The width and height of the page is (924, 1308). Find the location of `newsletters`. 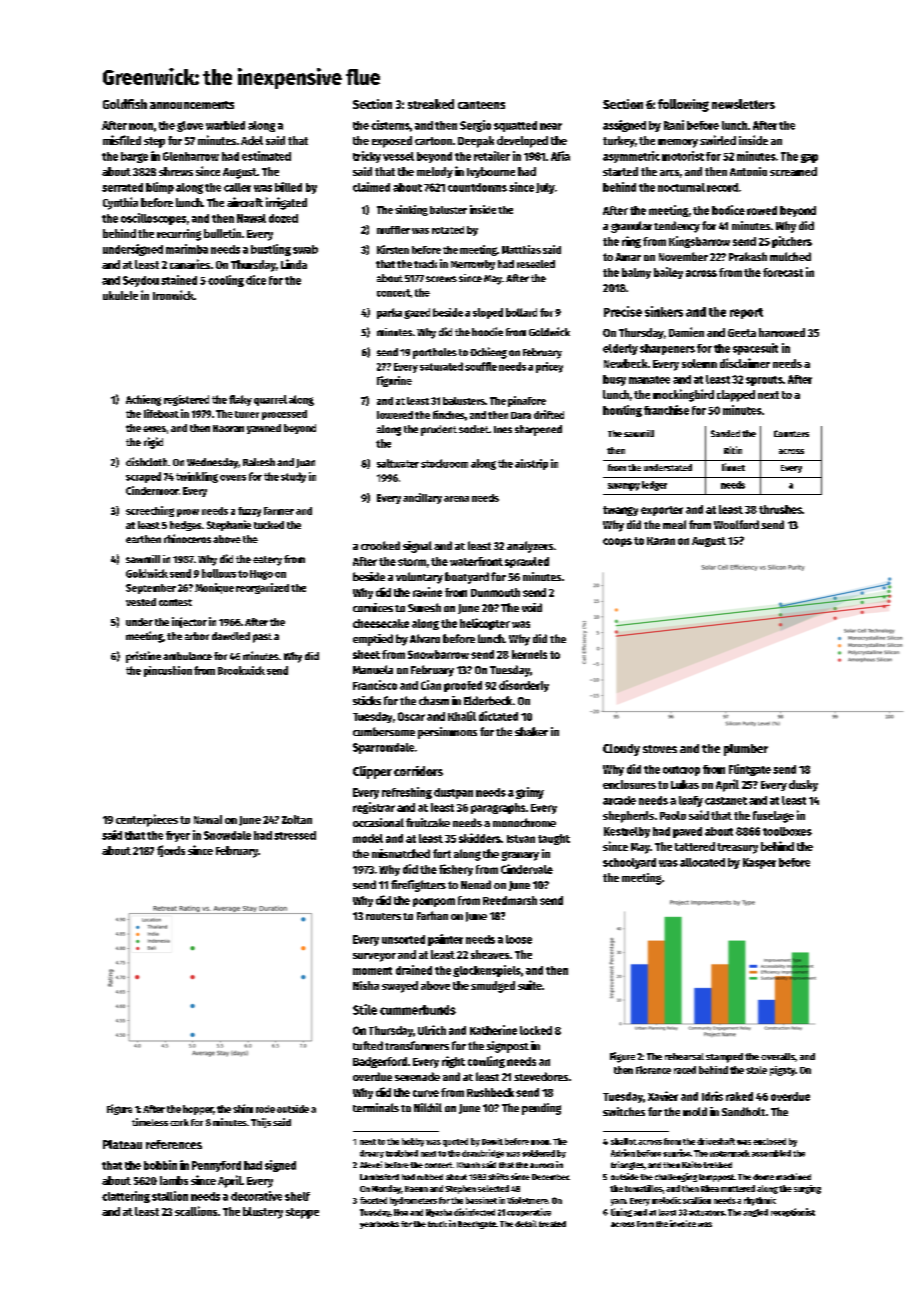

newsletters is located at coordinates (743, 104).
